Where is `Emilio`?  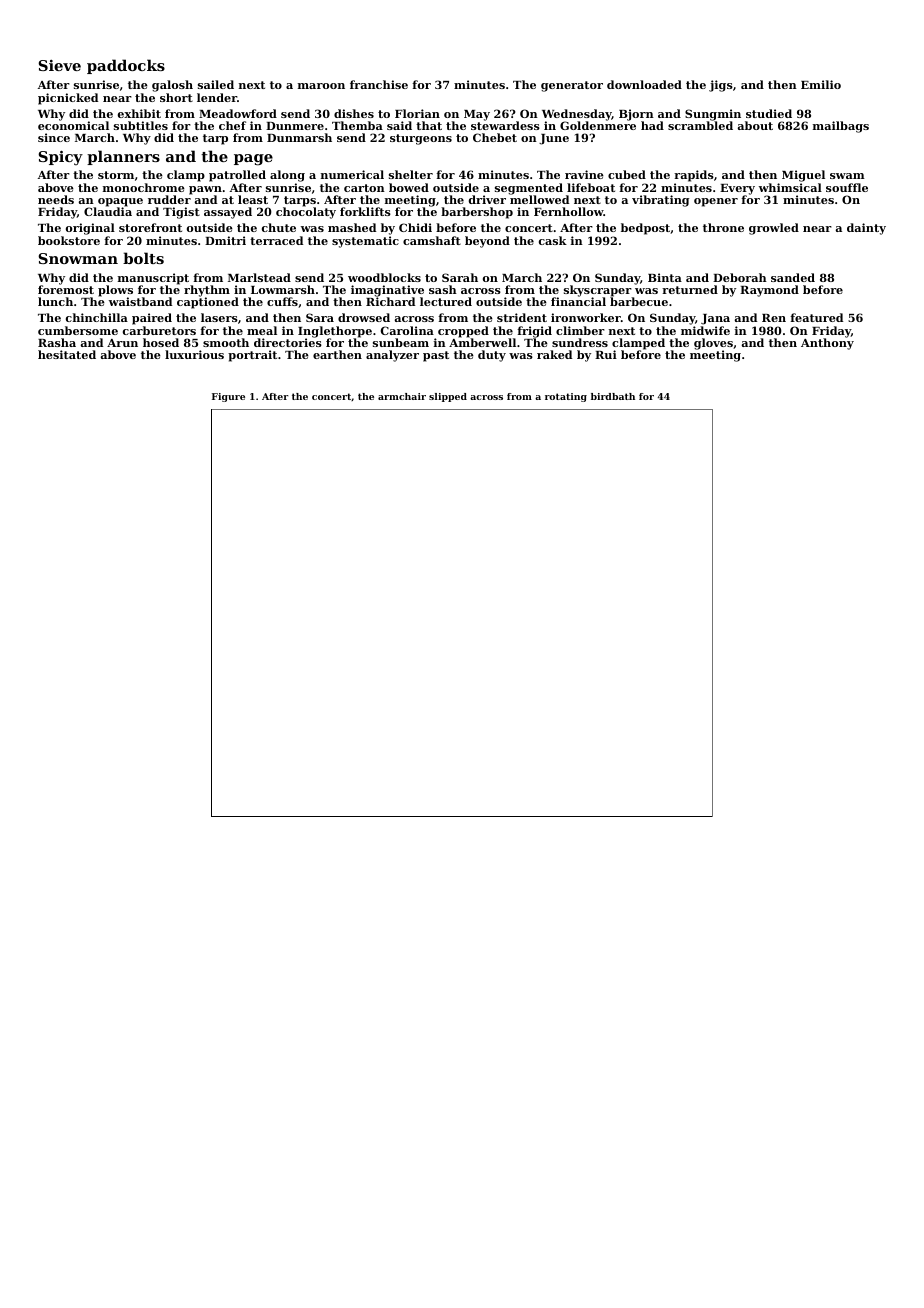 Emilio is located at coordinates (821, 84).
